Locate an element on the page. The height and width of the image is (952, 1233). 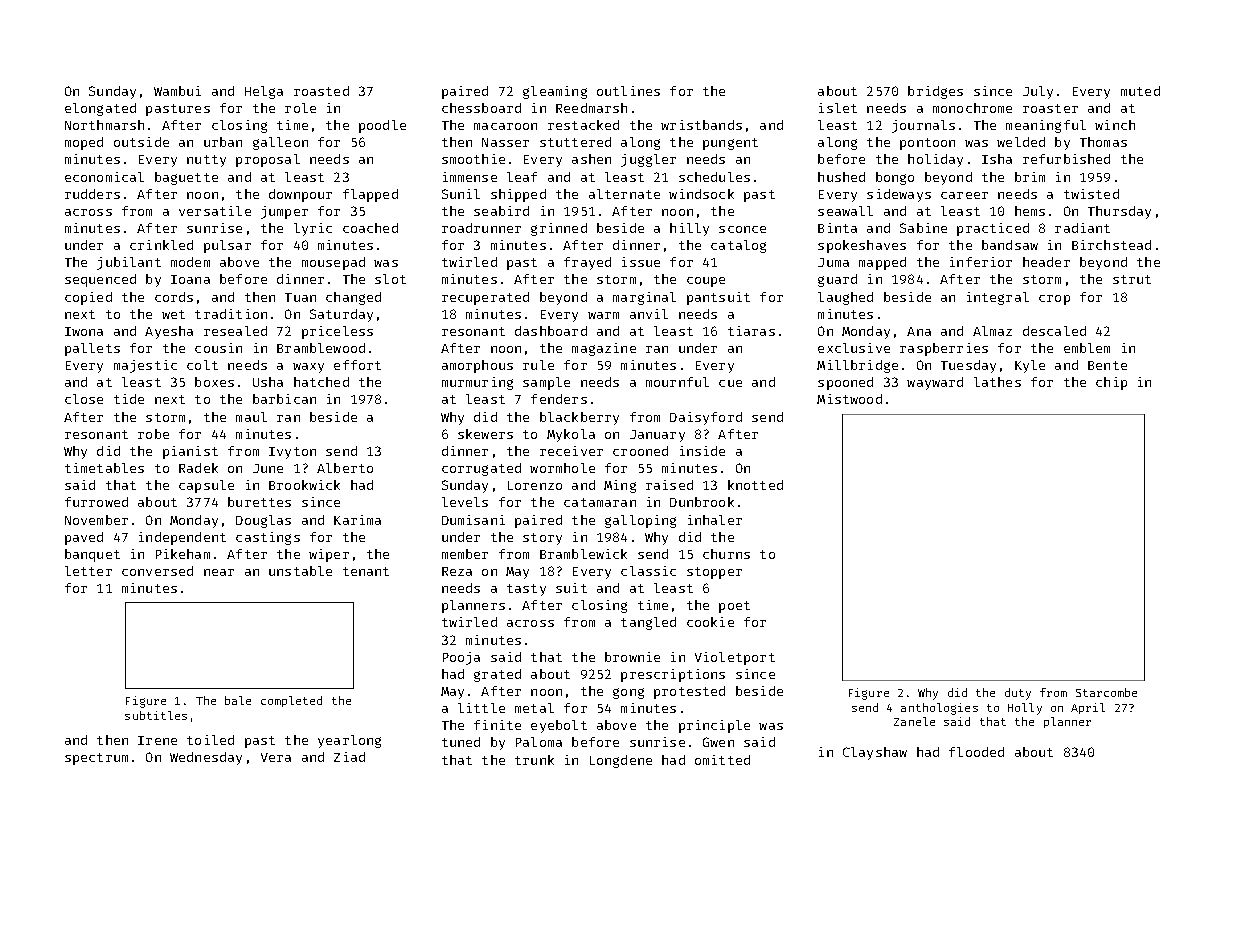
muted is located at coordinates (1140, 91).
